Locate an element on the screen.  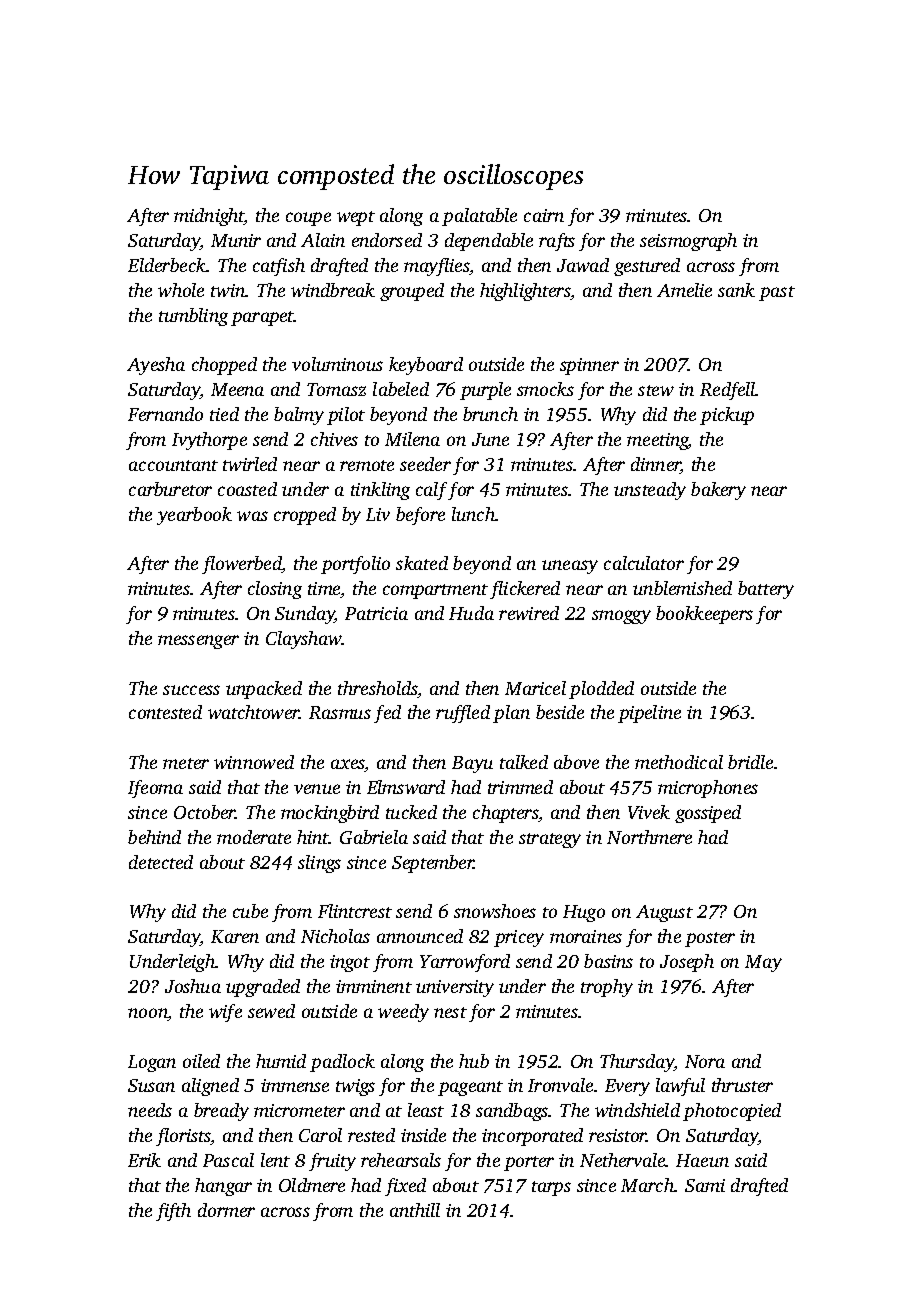
Fernando is located at coordinates (165, 414).
